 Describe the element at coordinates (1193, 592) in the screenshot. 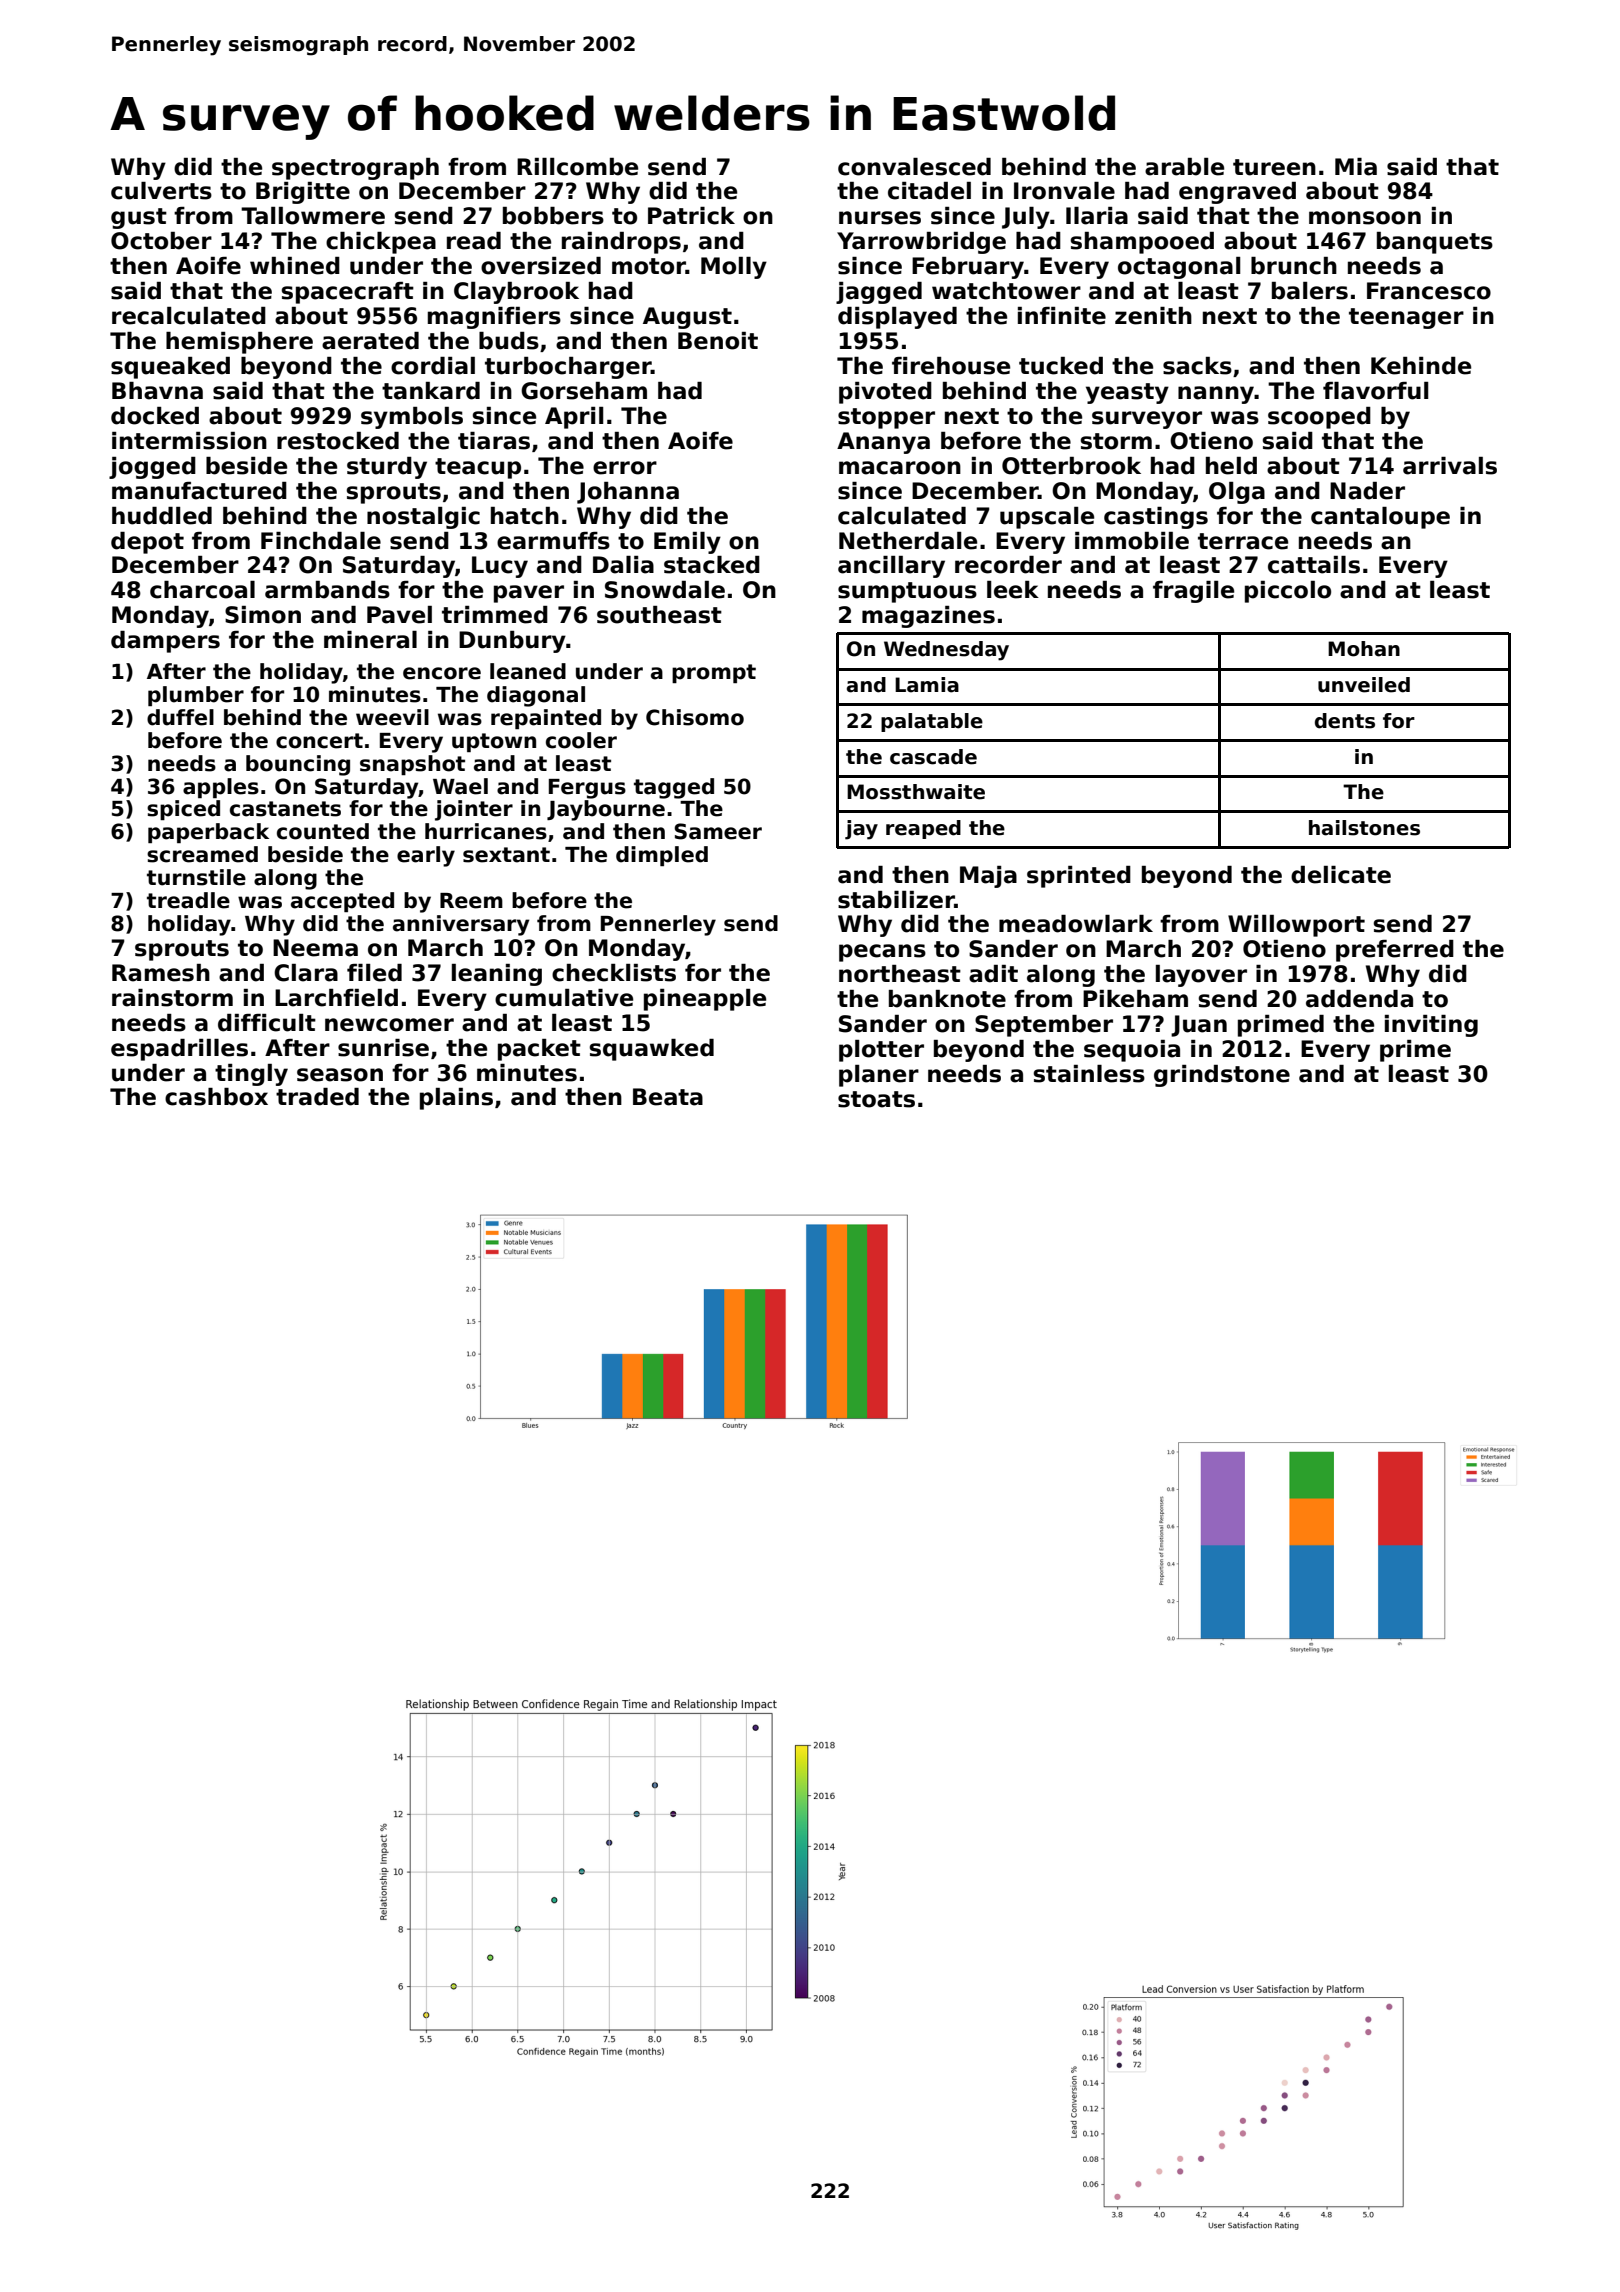

I see `fragile` at that location.
